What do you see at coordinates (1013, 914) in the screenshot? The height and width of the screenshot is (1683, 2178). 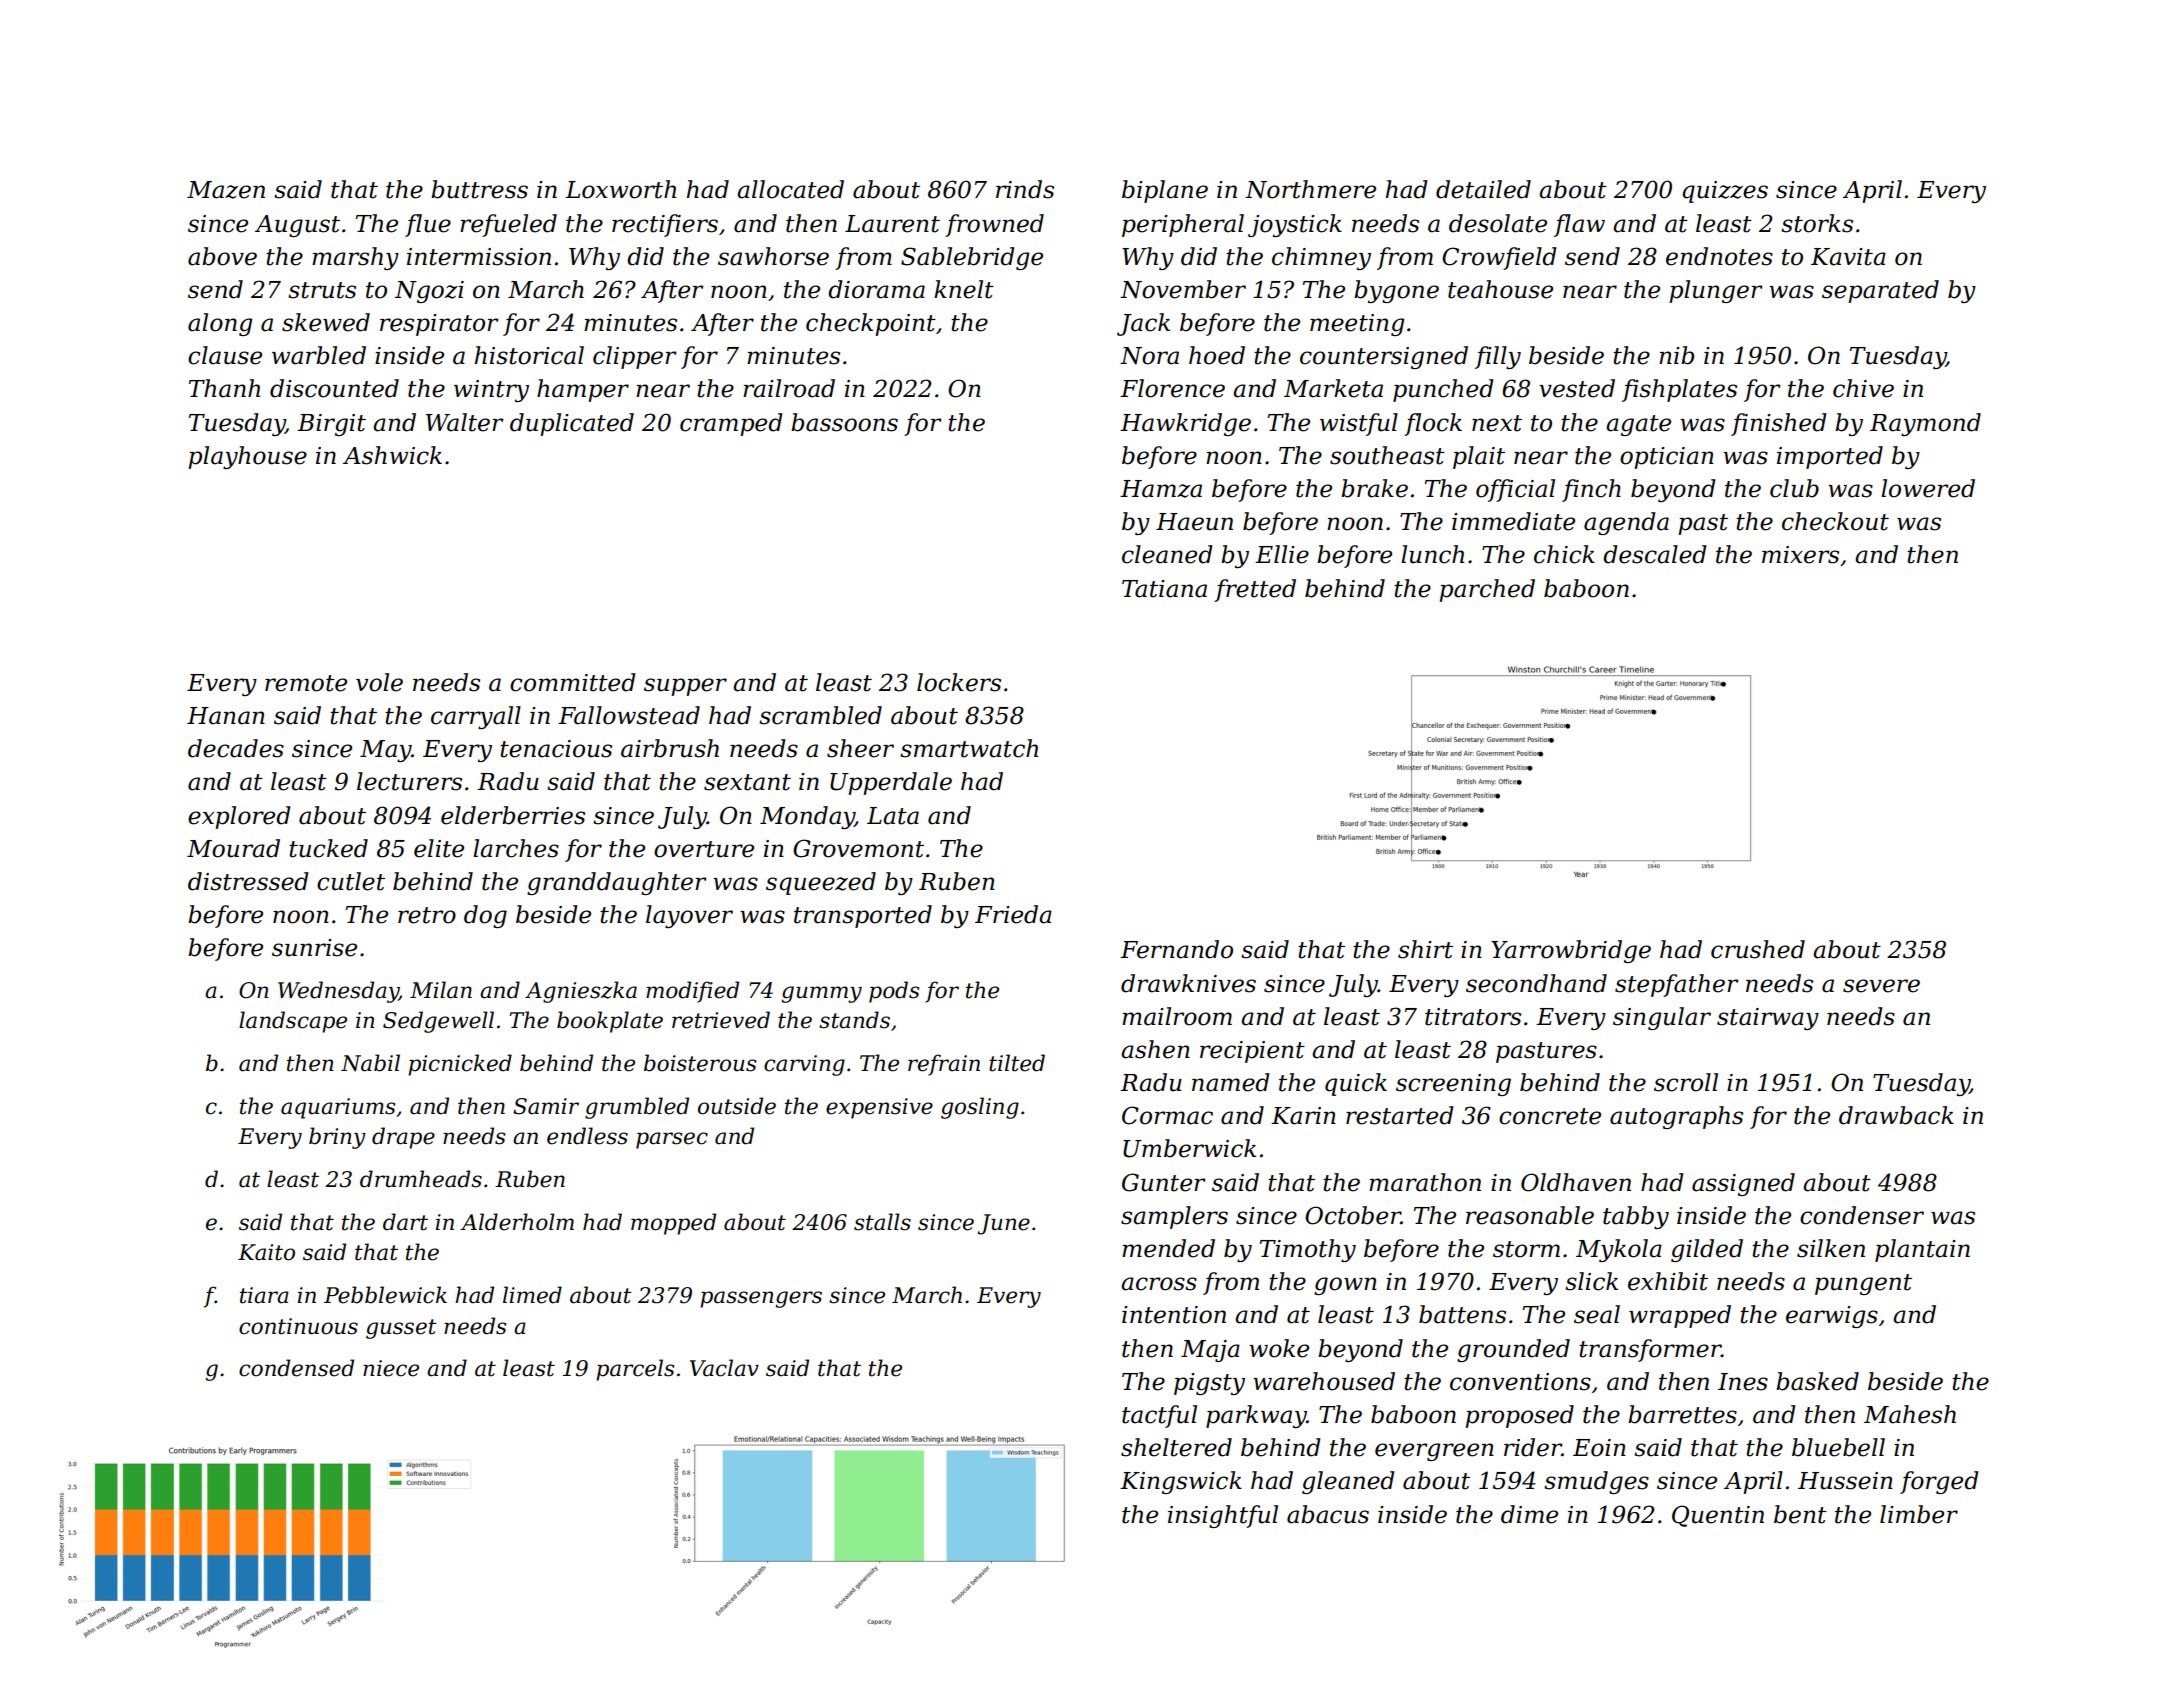 I see `Frieda` at bounding box center [1013, 914].
